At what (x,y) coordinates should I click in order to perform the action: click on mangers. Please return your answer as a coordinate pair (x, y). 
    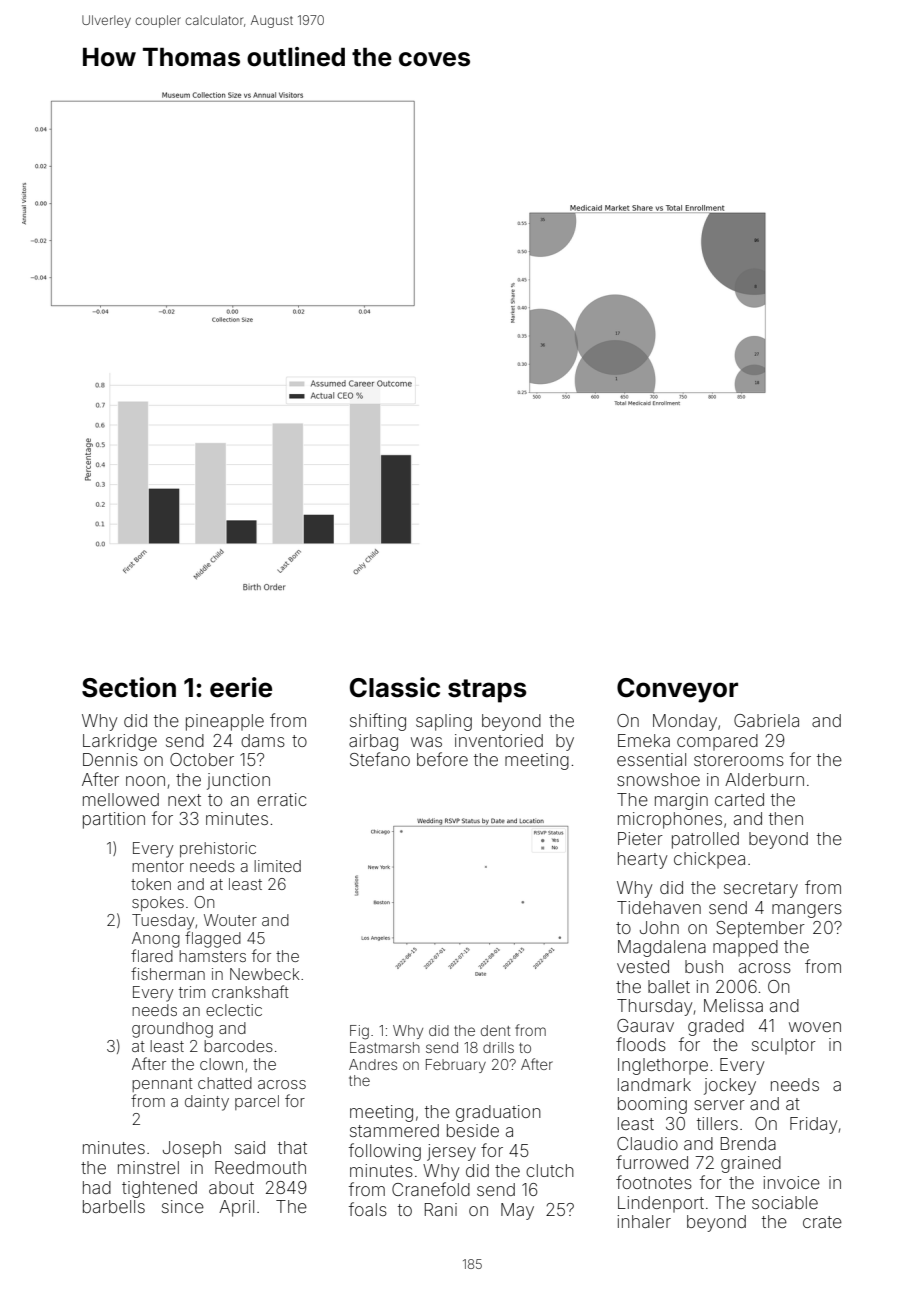
    Looking at the image, I should click on (807, 911).
